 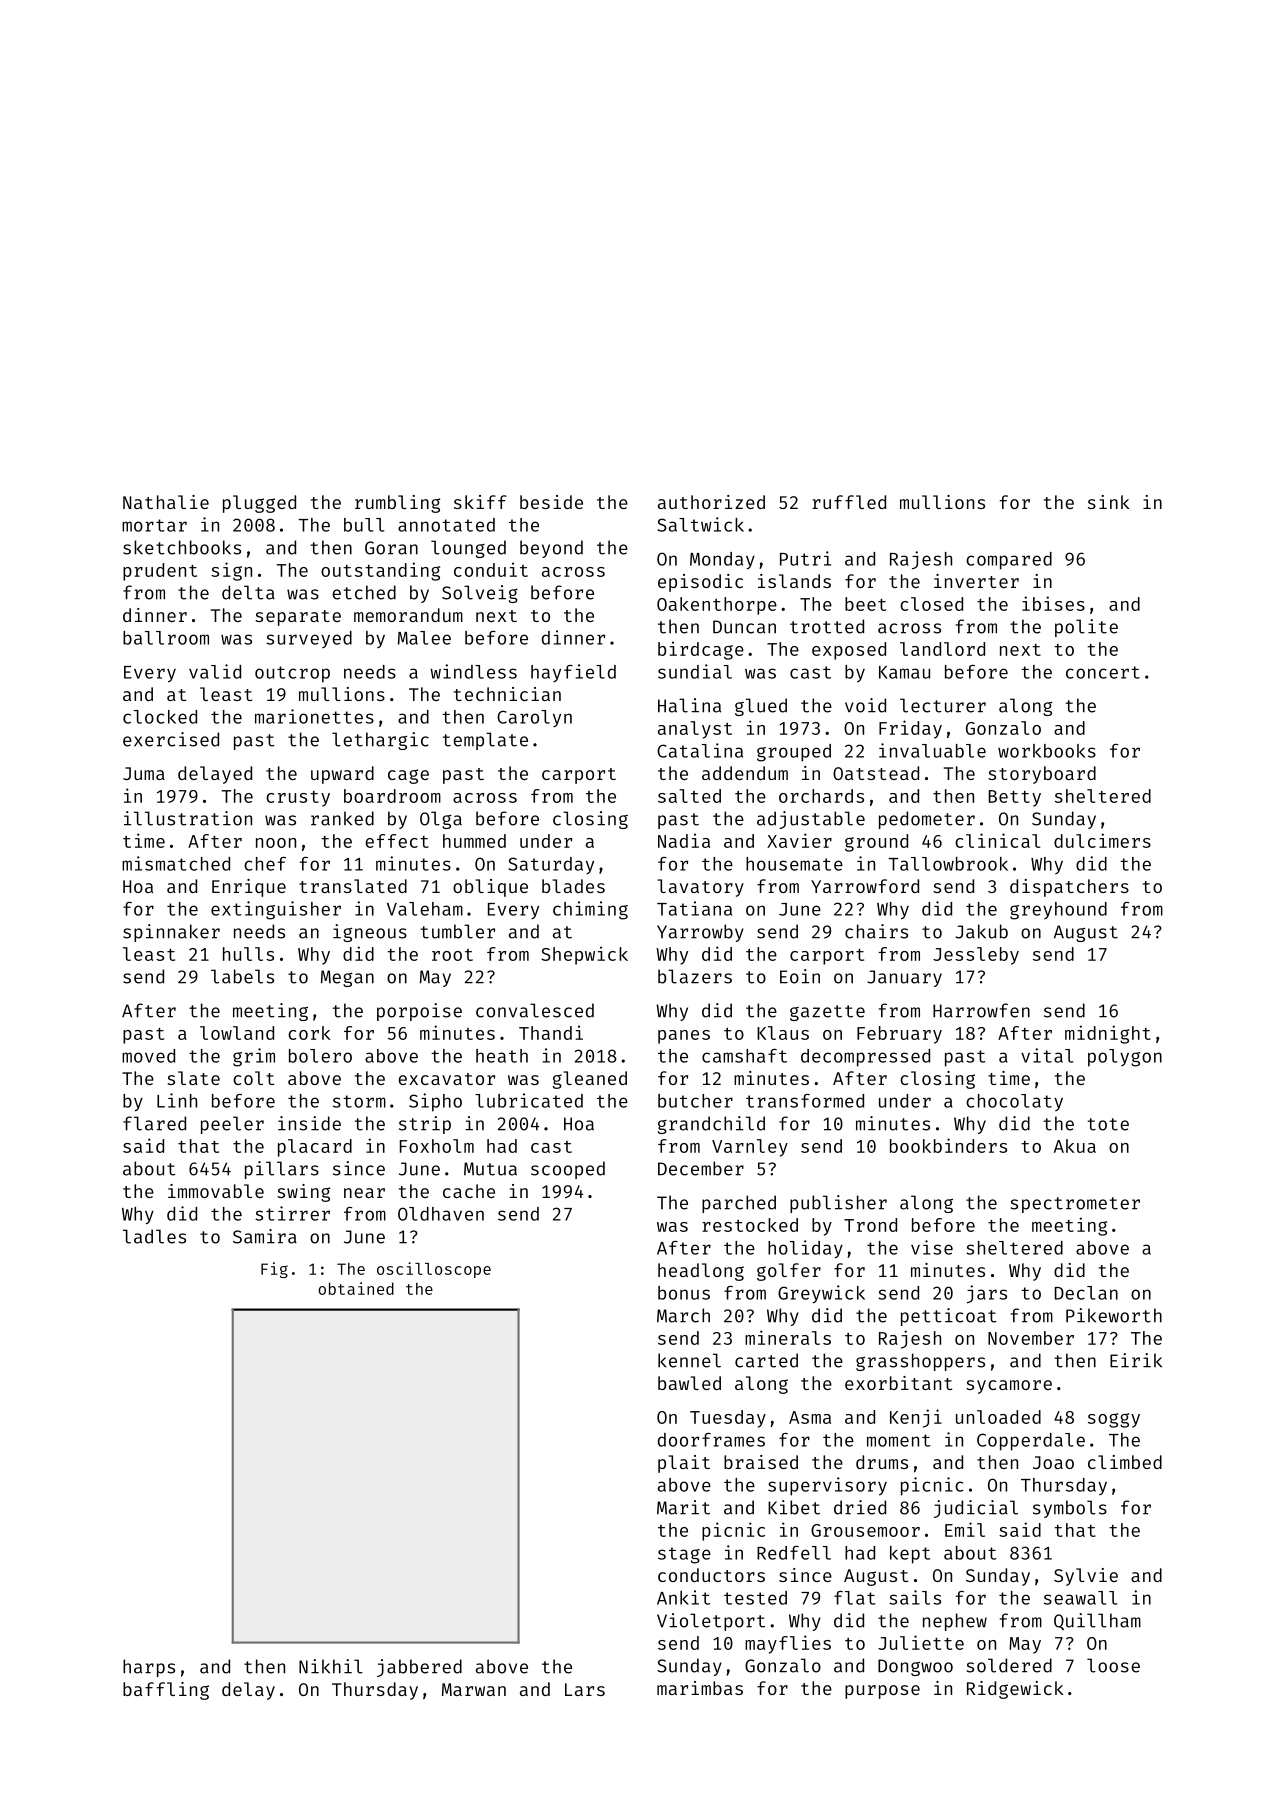 What do you see at coordinates (684, 1555) in the image?
I see `stage` at bounding box center [684, 1555].
